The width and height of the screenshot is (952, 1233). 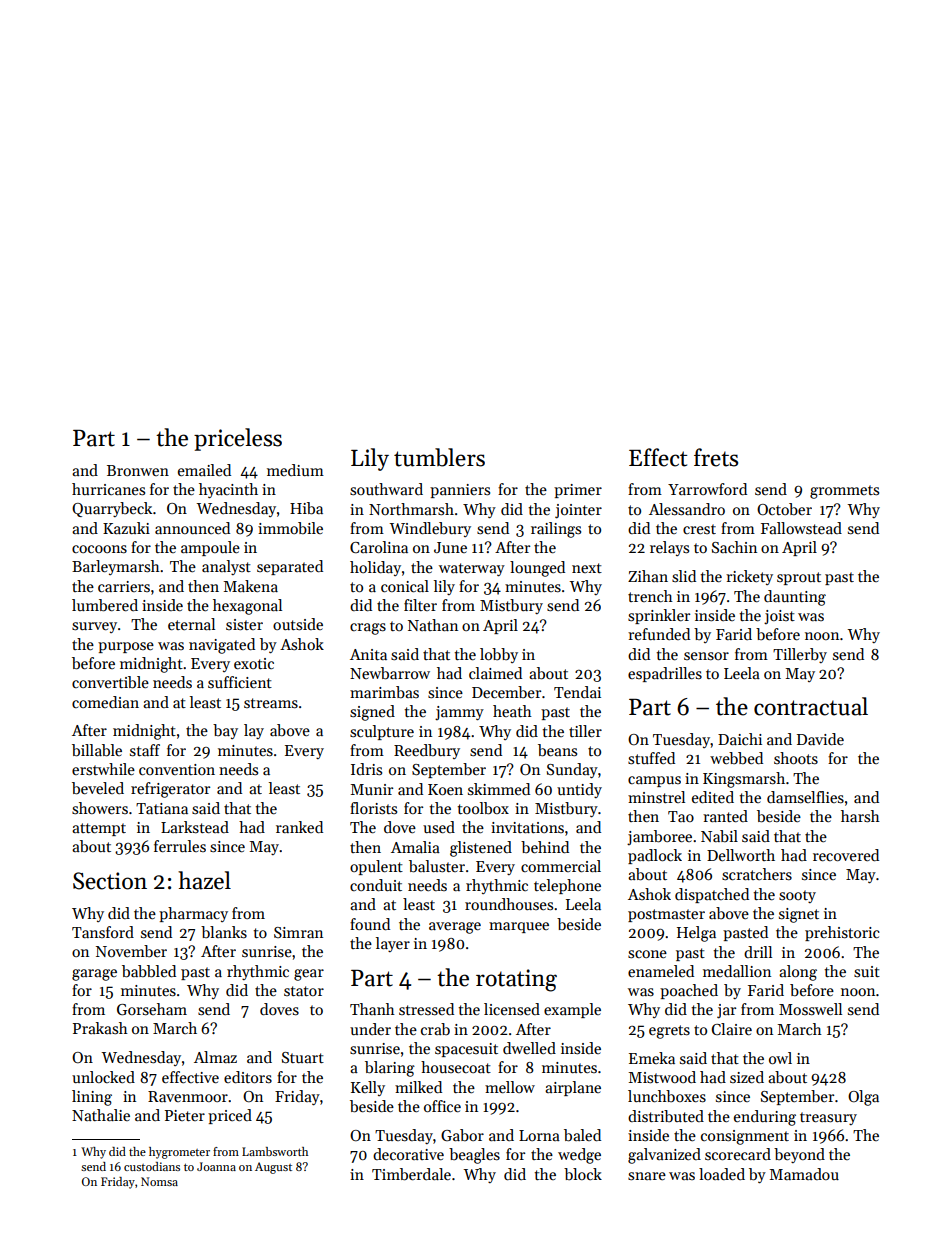 I want to click on hazel, so click(x=204, y=880).
